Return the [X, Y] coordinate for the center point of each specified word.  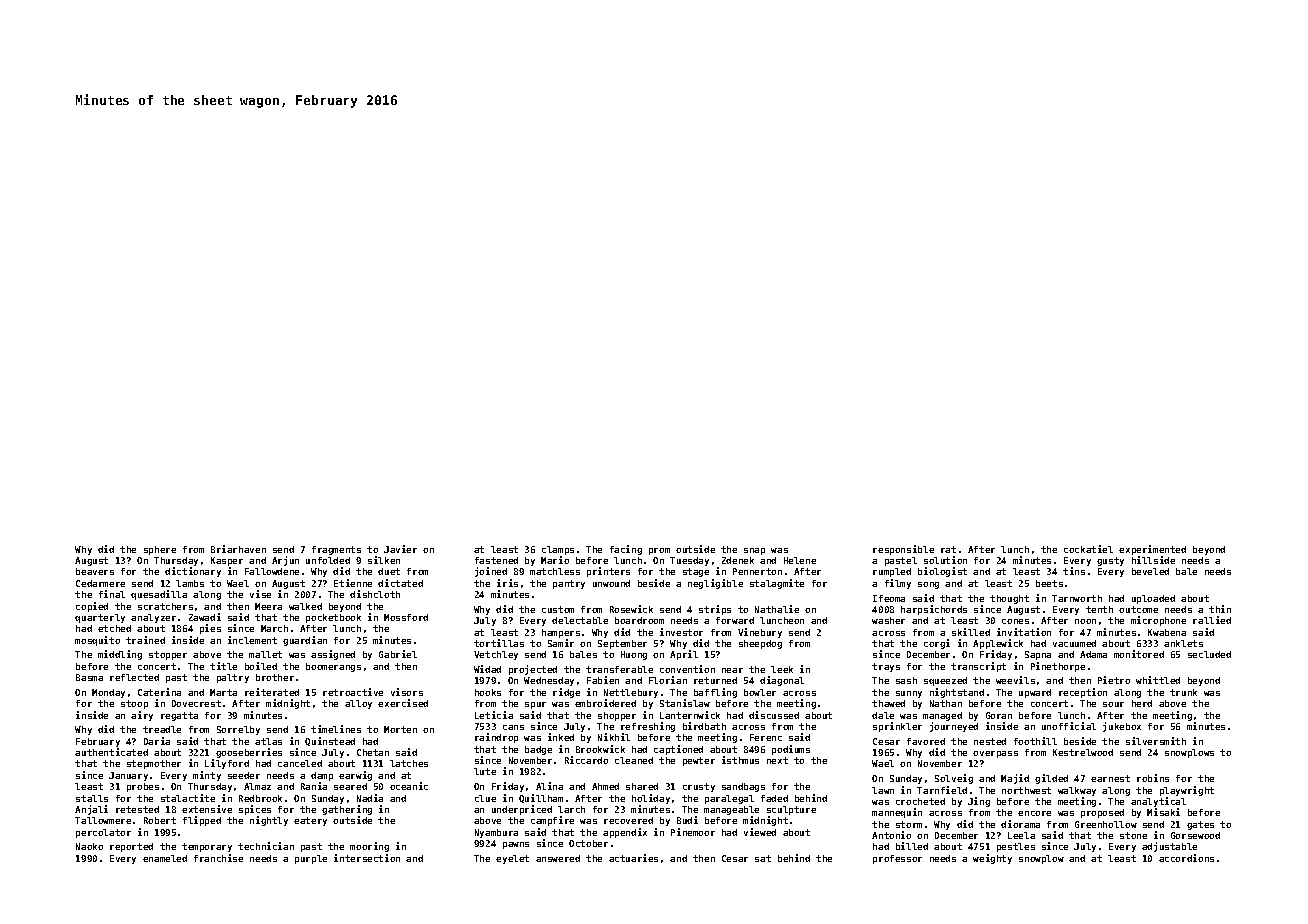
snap [754, 551]
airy [142, 716]
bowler [760, 692]
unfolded [328, 560]
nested [990, 741]
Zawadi [205, 617]
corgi [937, 644]
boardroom [639, 620]
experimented [1152, 550]
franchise [218, 858]
